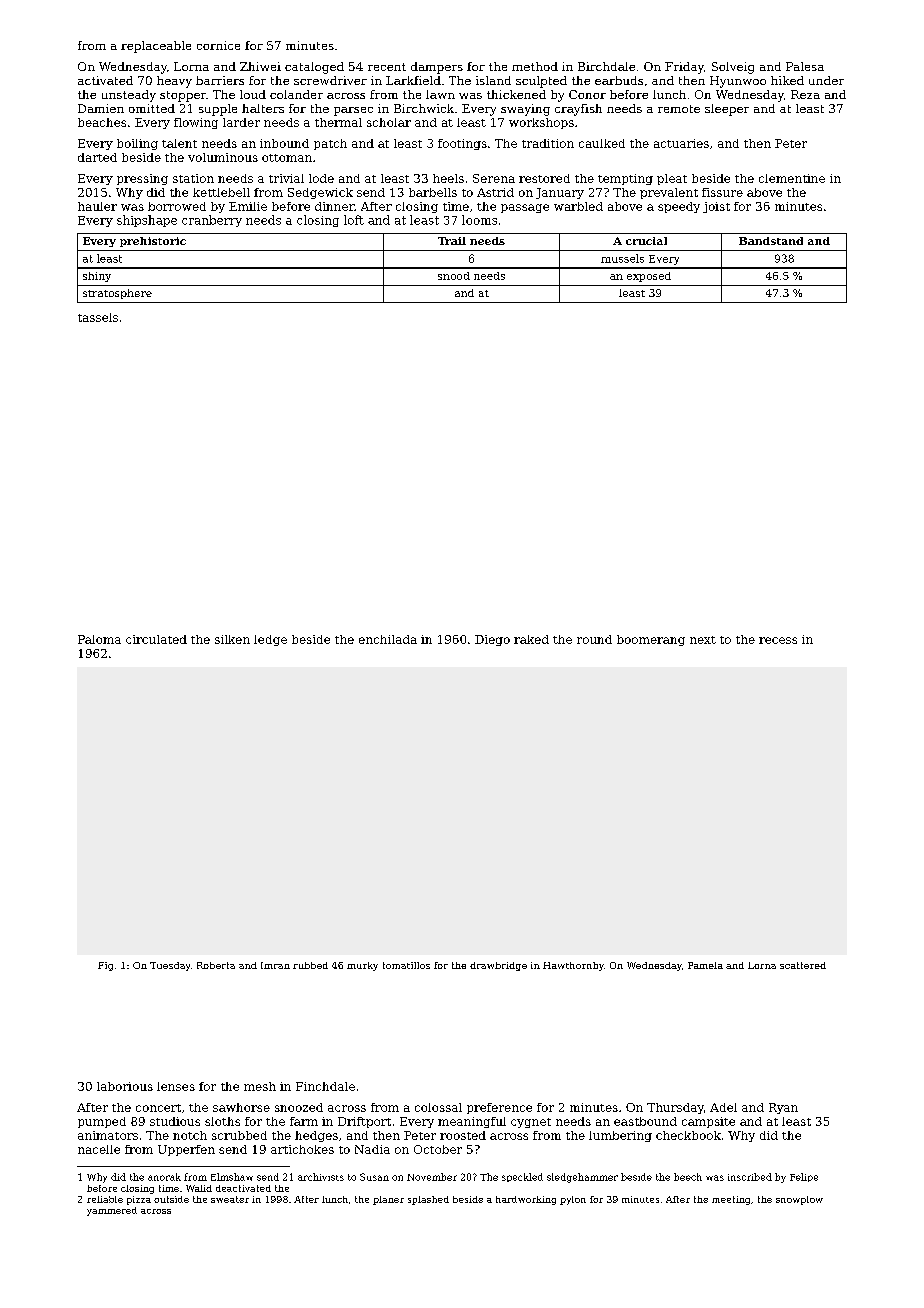 The height and width of the screenshot is (1308, 924). Describe the element at coordinates (388, 1200) in the screenshot. I see `planer` at that location.
